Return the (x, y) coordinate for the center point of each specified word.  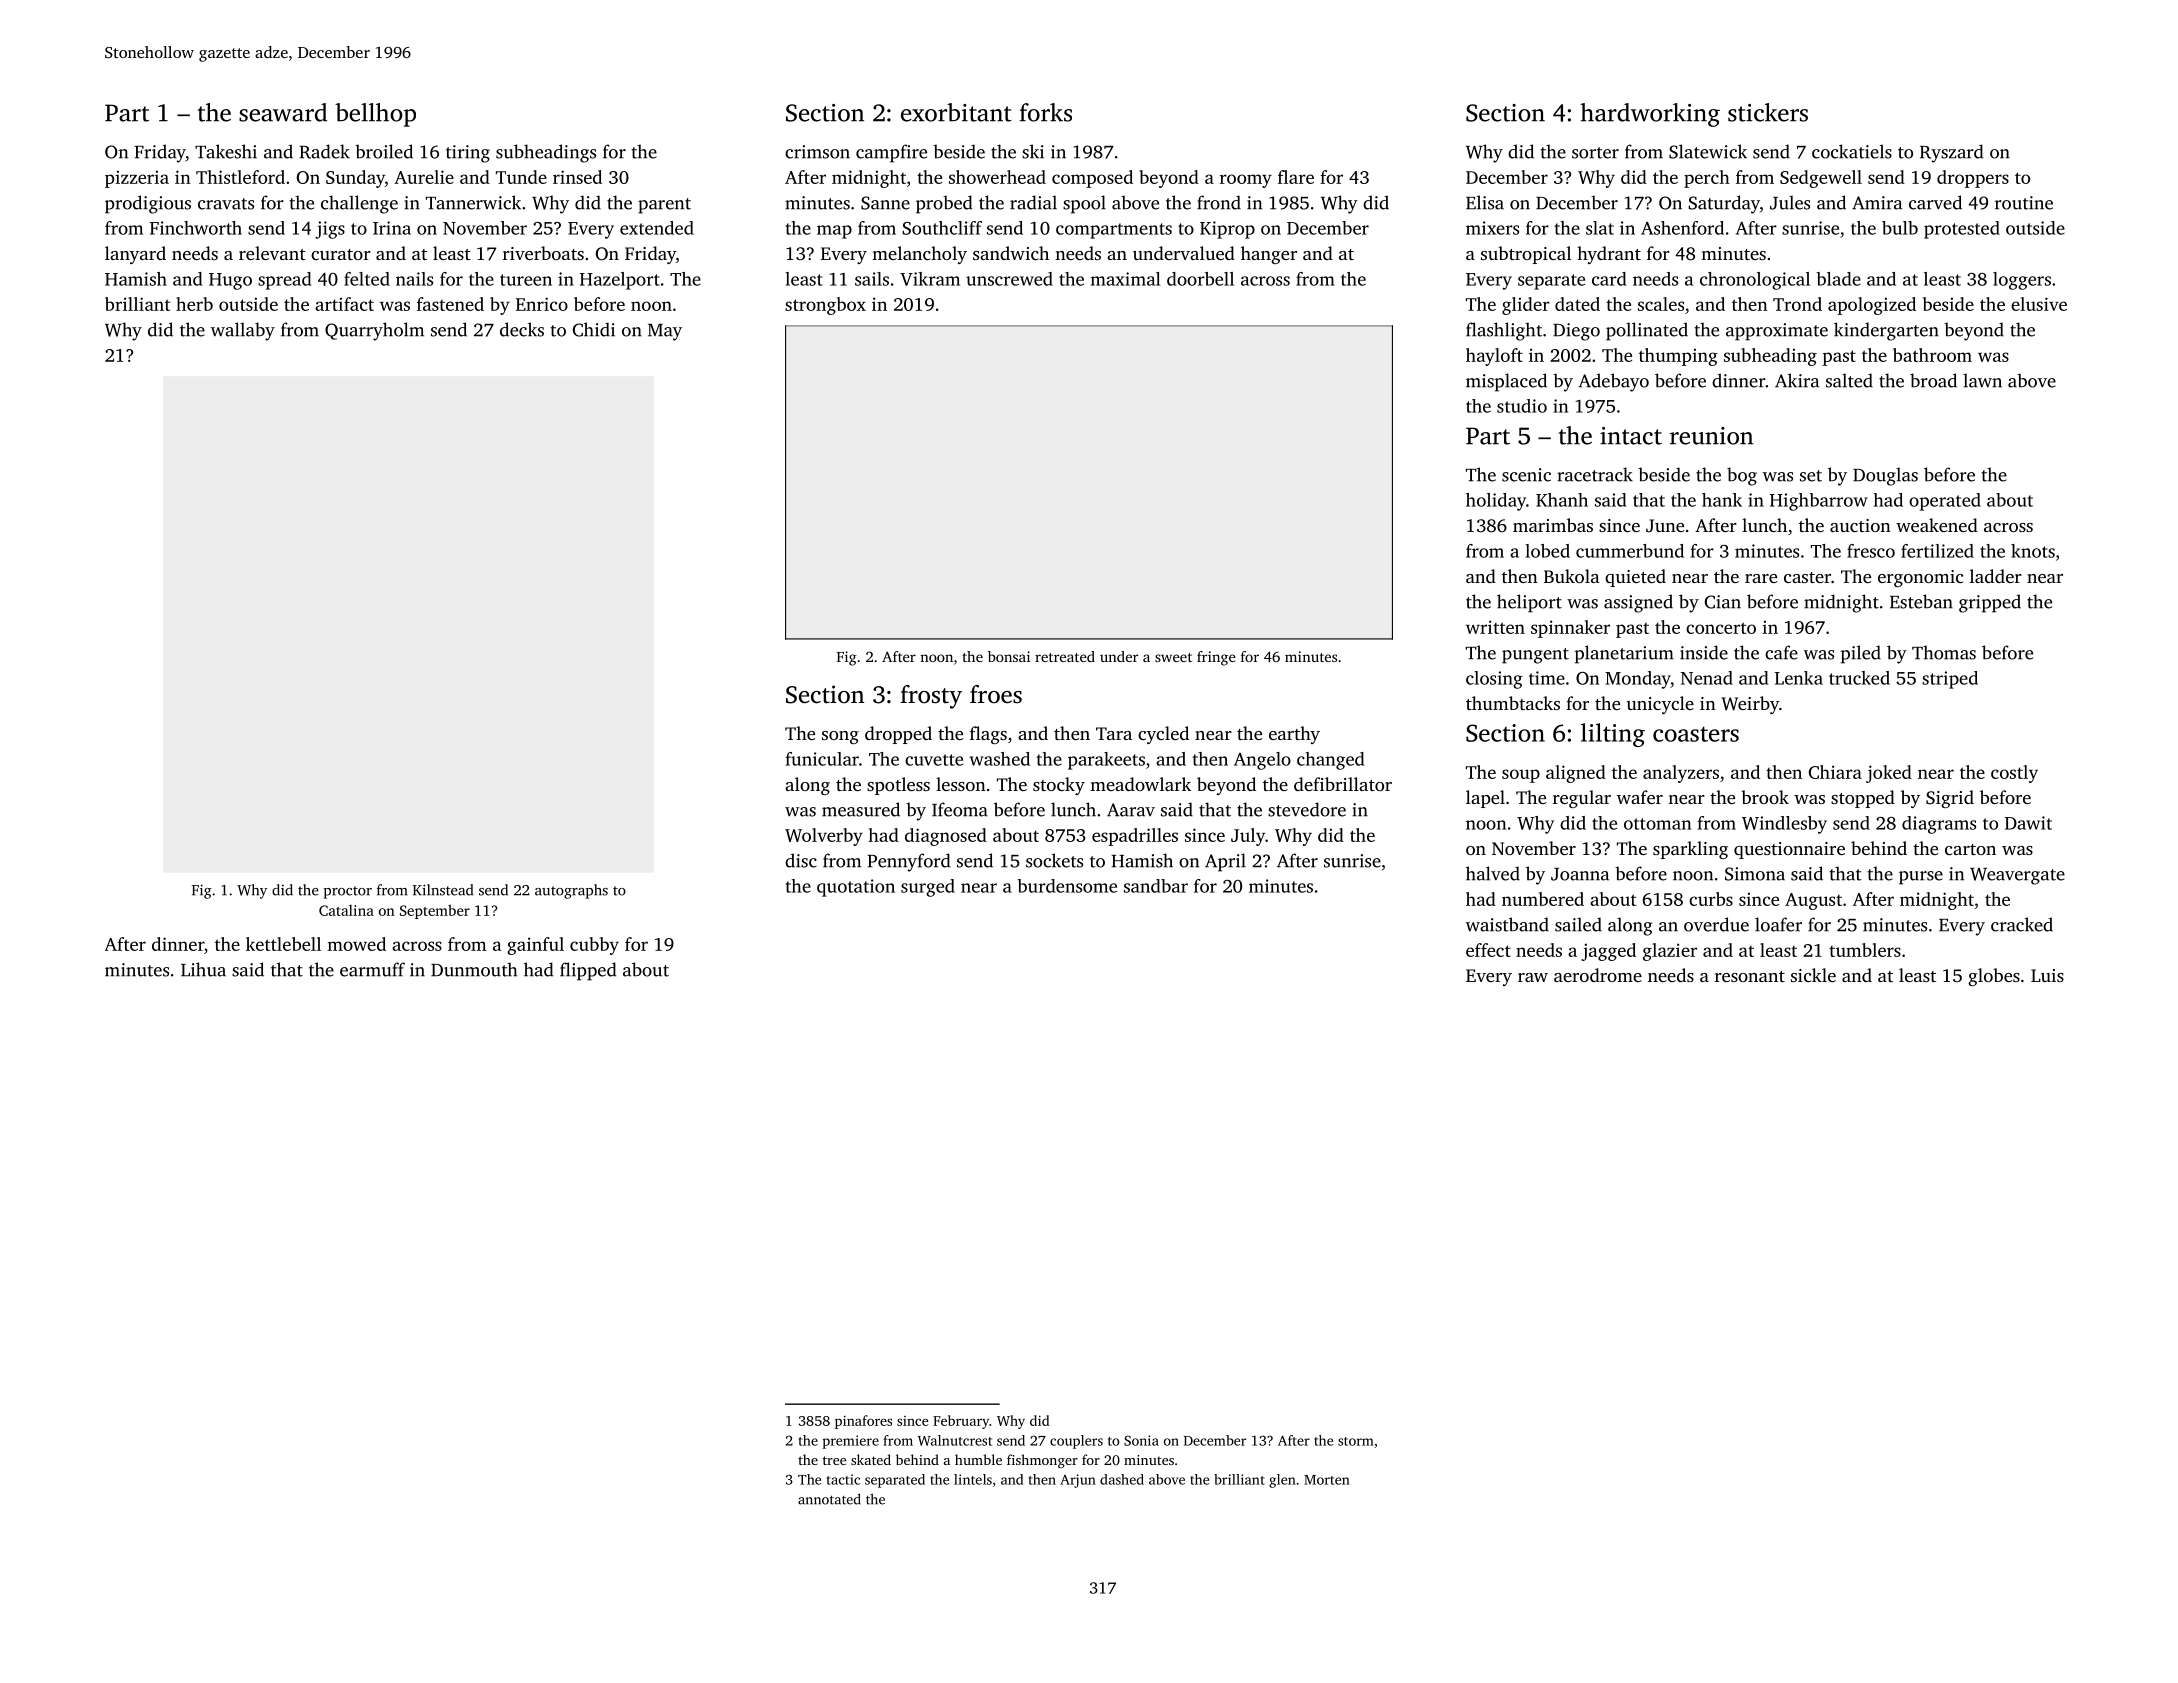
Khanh (1562, 500)
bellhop (375, 115)
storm (1356, 1441)
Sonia (1141, 1440)
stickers (1768, 112)
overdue (1716, 924)
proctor (348, 892)
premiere (850, 1442)
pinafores (863, 1422)
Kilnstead (443, 890)
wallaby (243, 331)
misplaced (1506, 382)
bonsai (1009, 656)
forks (1046, 112)
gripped (1990, 603)
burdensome (1067, 886)
